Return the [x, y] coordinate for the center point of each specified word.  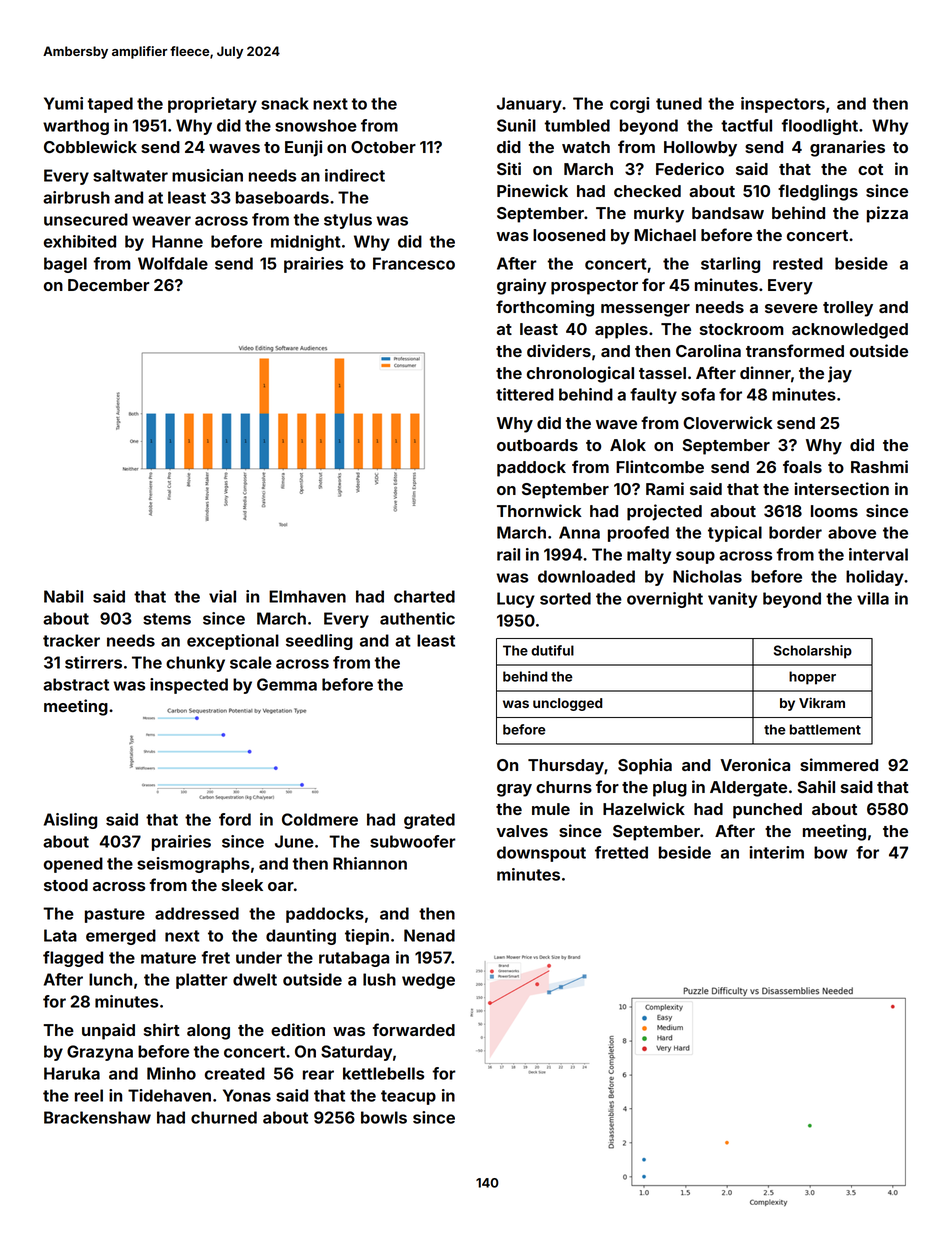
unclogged [567, 704]
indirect [355, 175]
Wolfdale [173, 263]
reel [89, 1095]
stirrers [93, 662]
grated [429, 821]
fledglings [818, 192]
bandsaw [728, 213]
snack [285, 103]
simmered [839, 764]
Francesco [414, 263]
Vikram [822, 702]
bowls [384, 1117]
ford [235, 819]
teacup [408, 1097]
